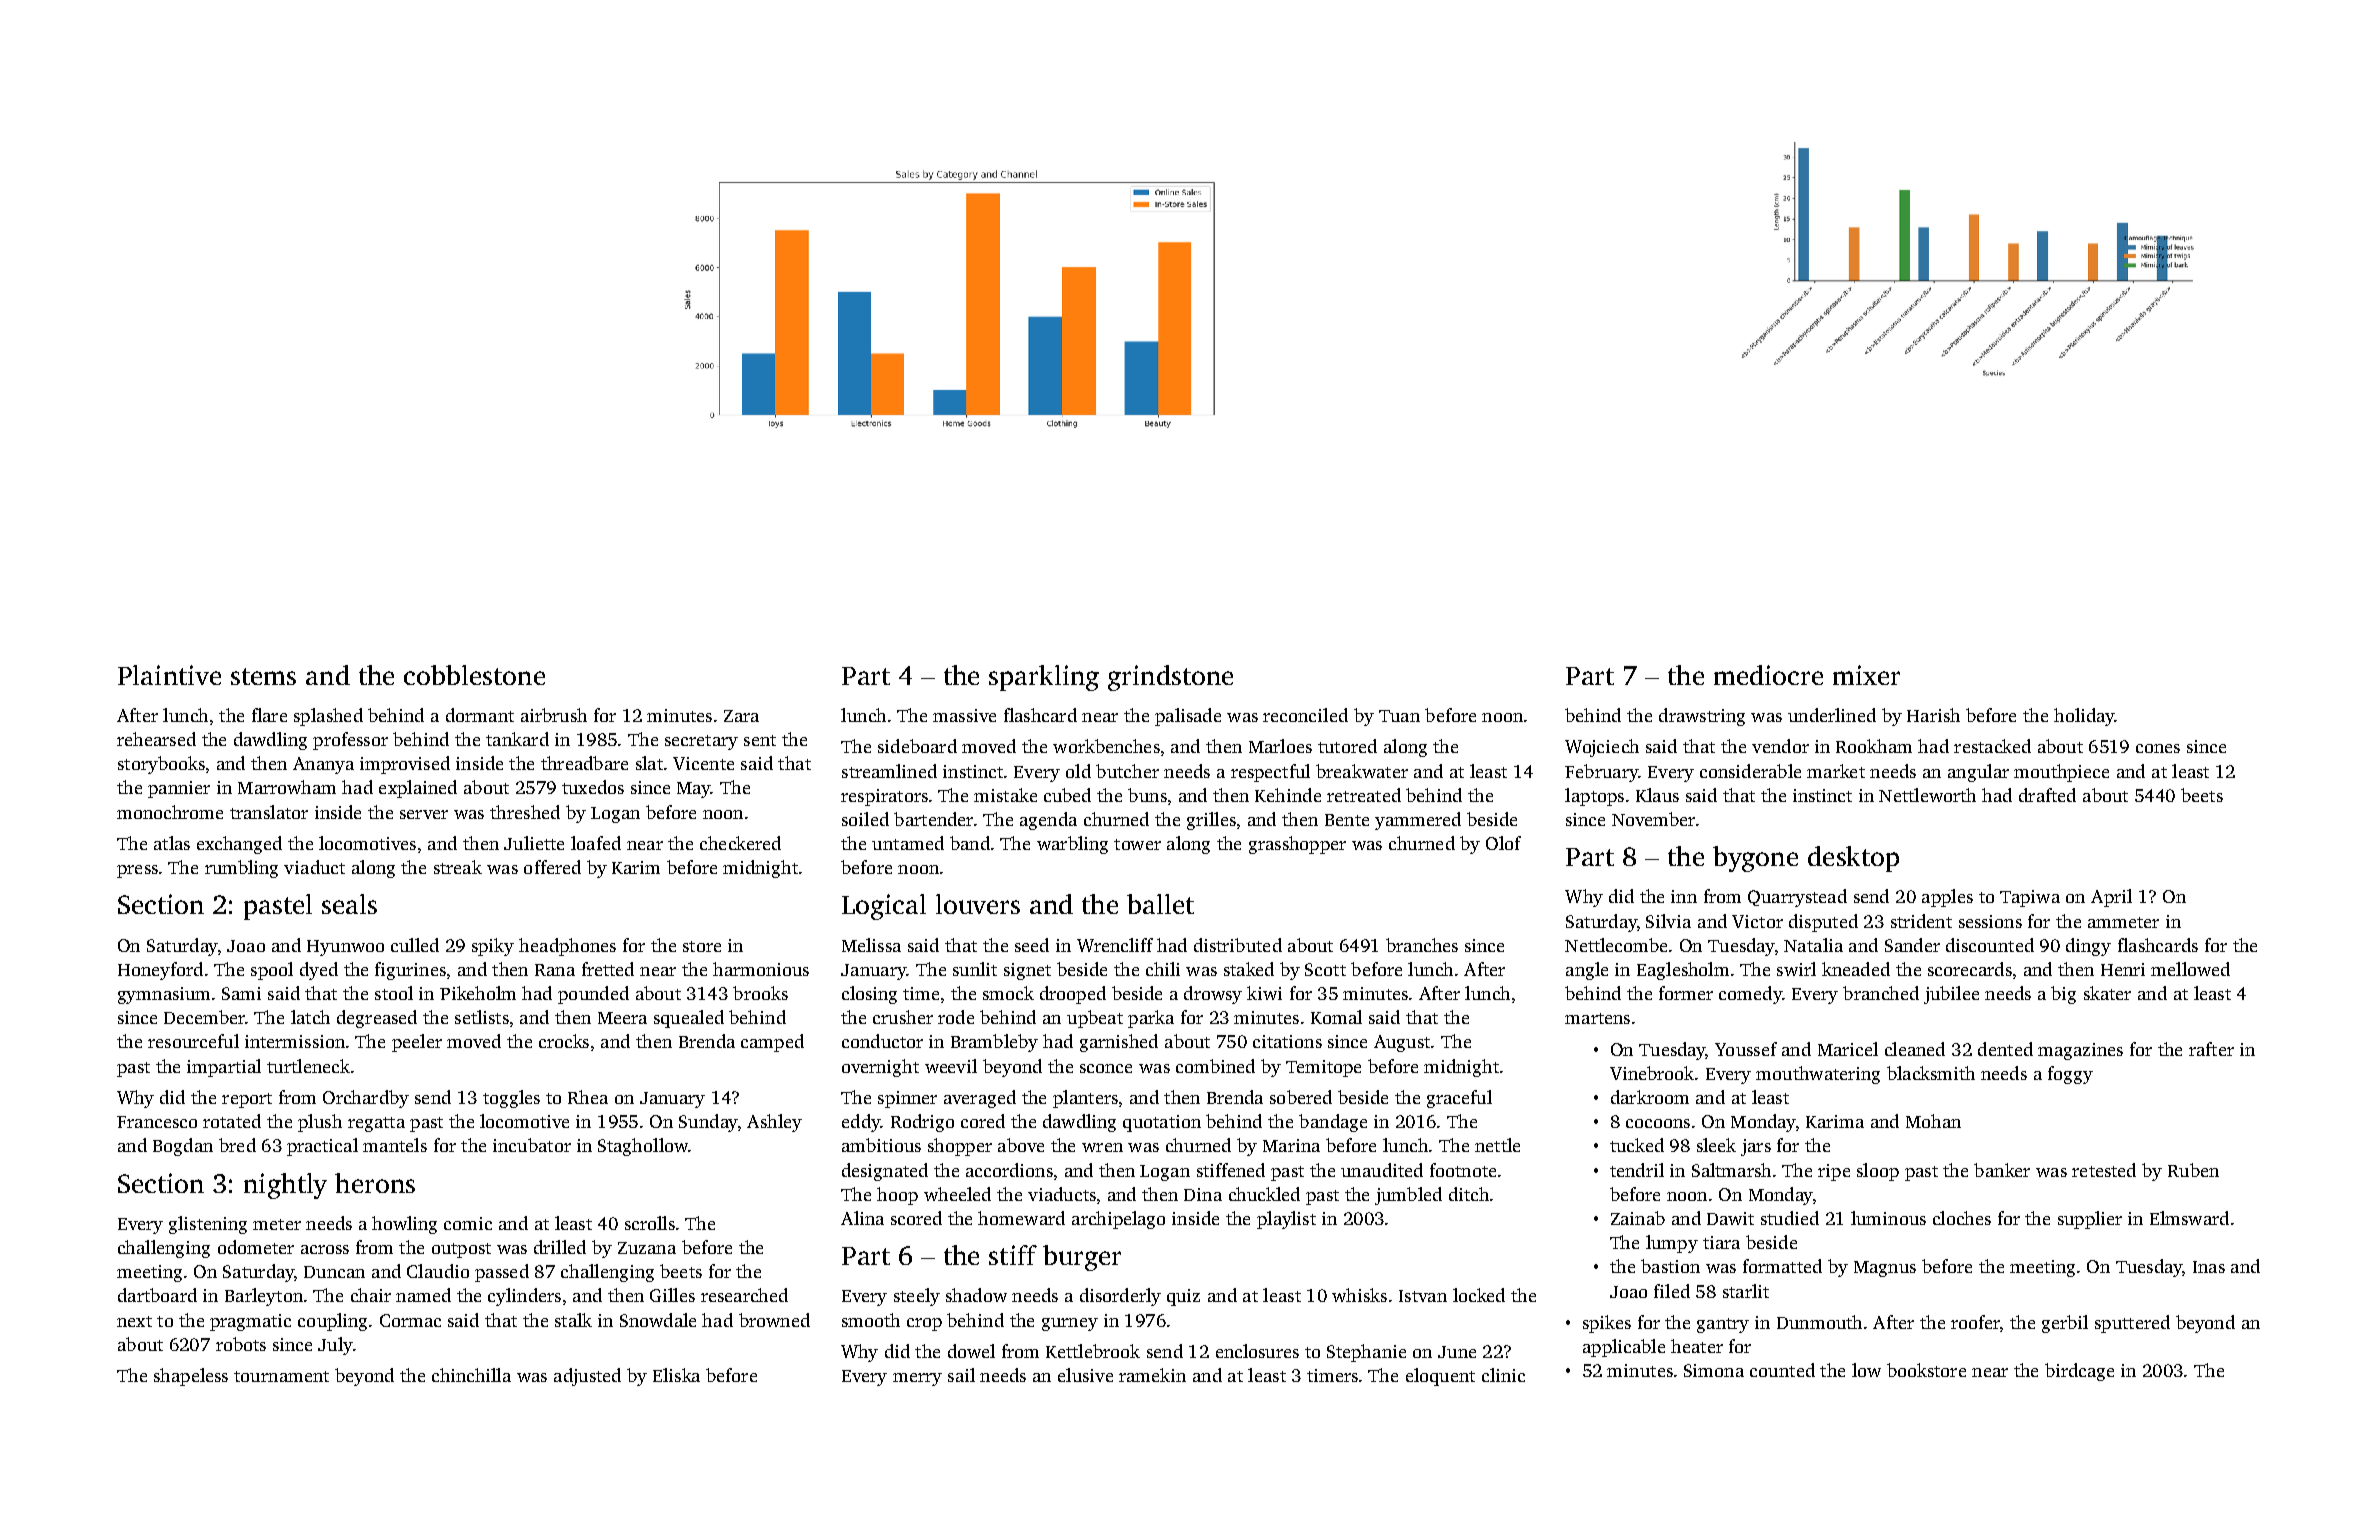  Describe the element at coordinates (137, 871) in the screenshot. I see `press` at that location.
